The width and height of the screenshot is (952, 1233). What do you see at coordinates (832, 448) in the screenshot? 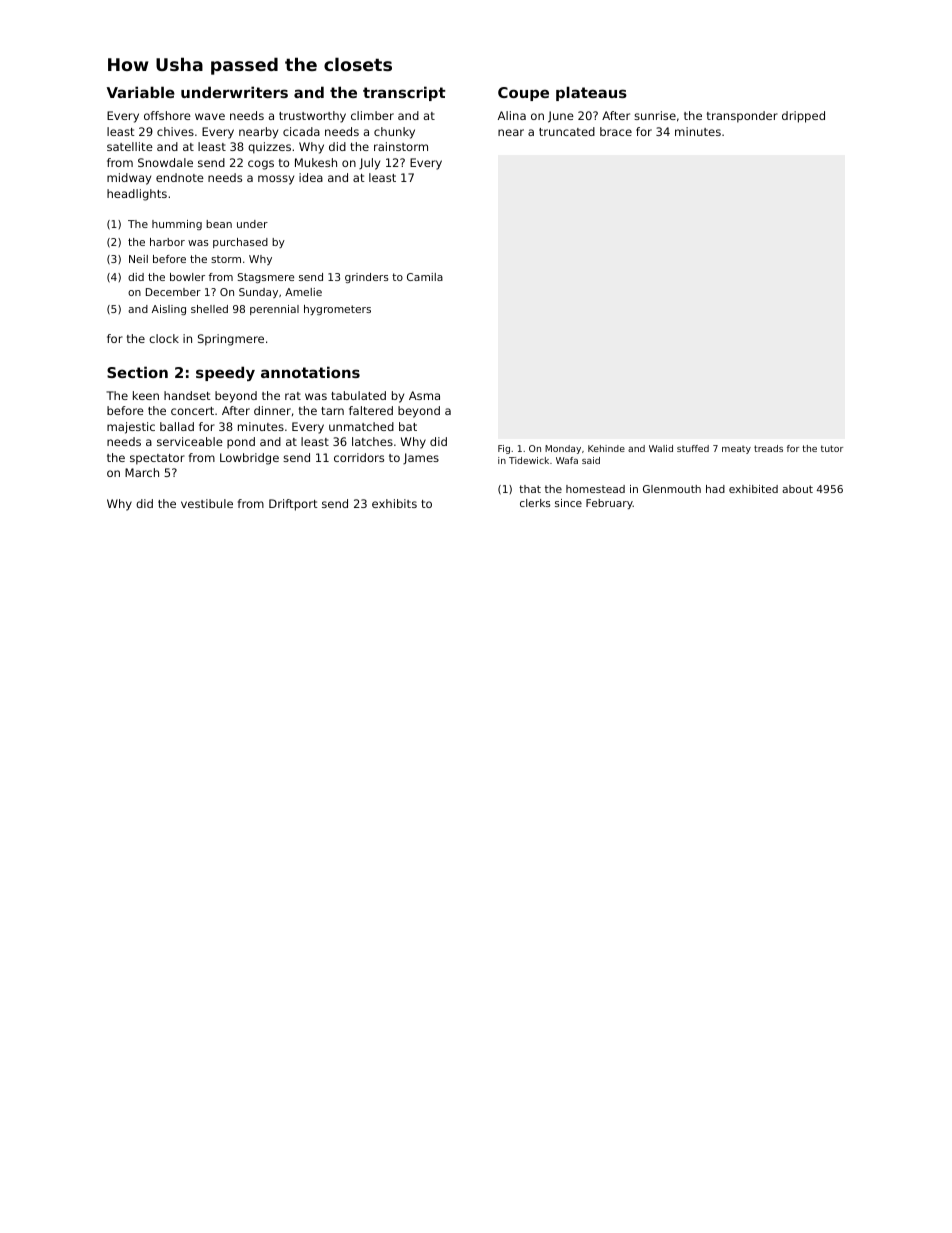
I see `tutor` at bounding box center [832, 448].
